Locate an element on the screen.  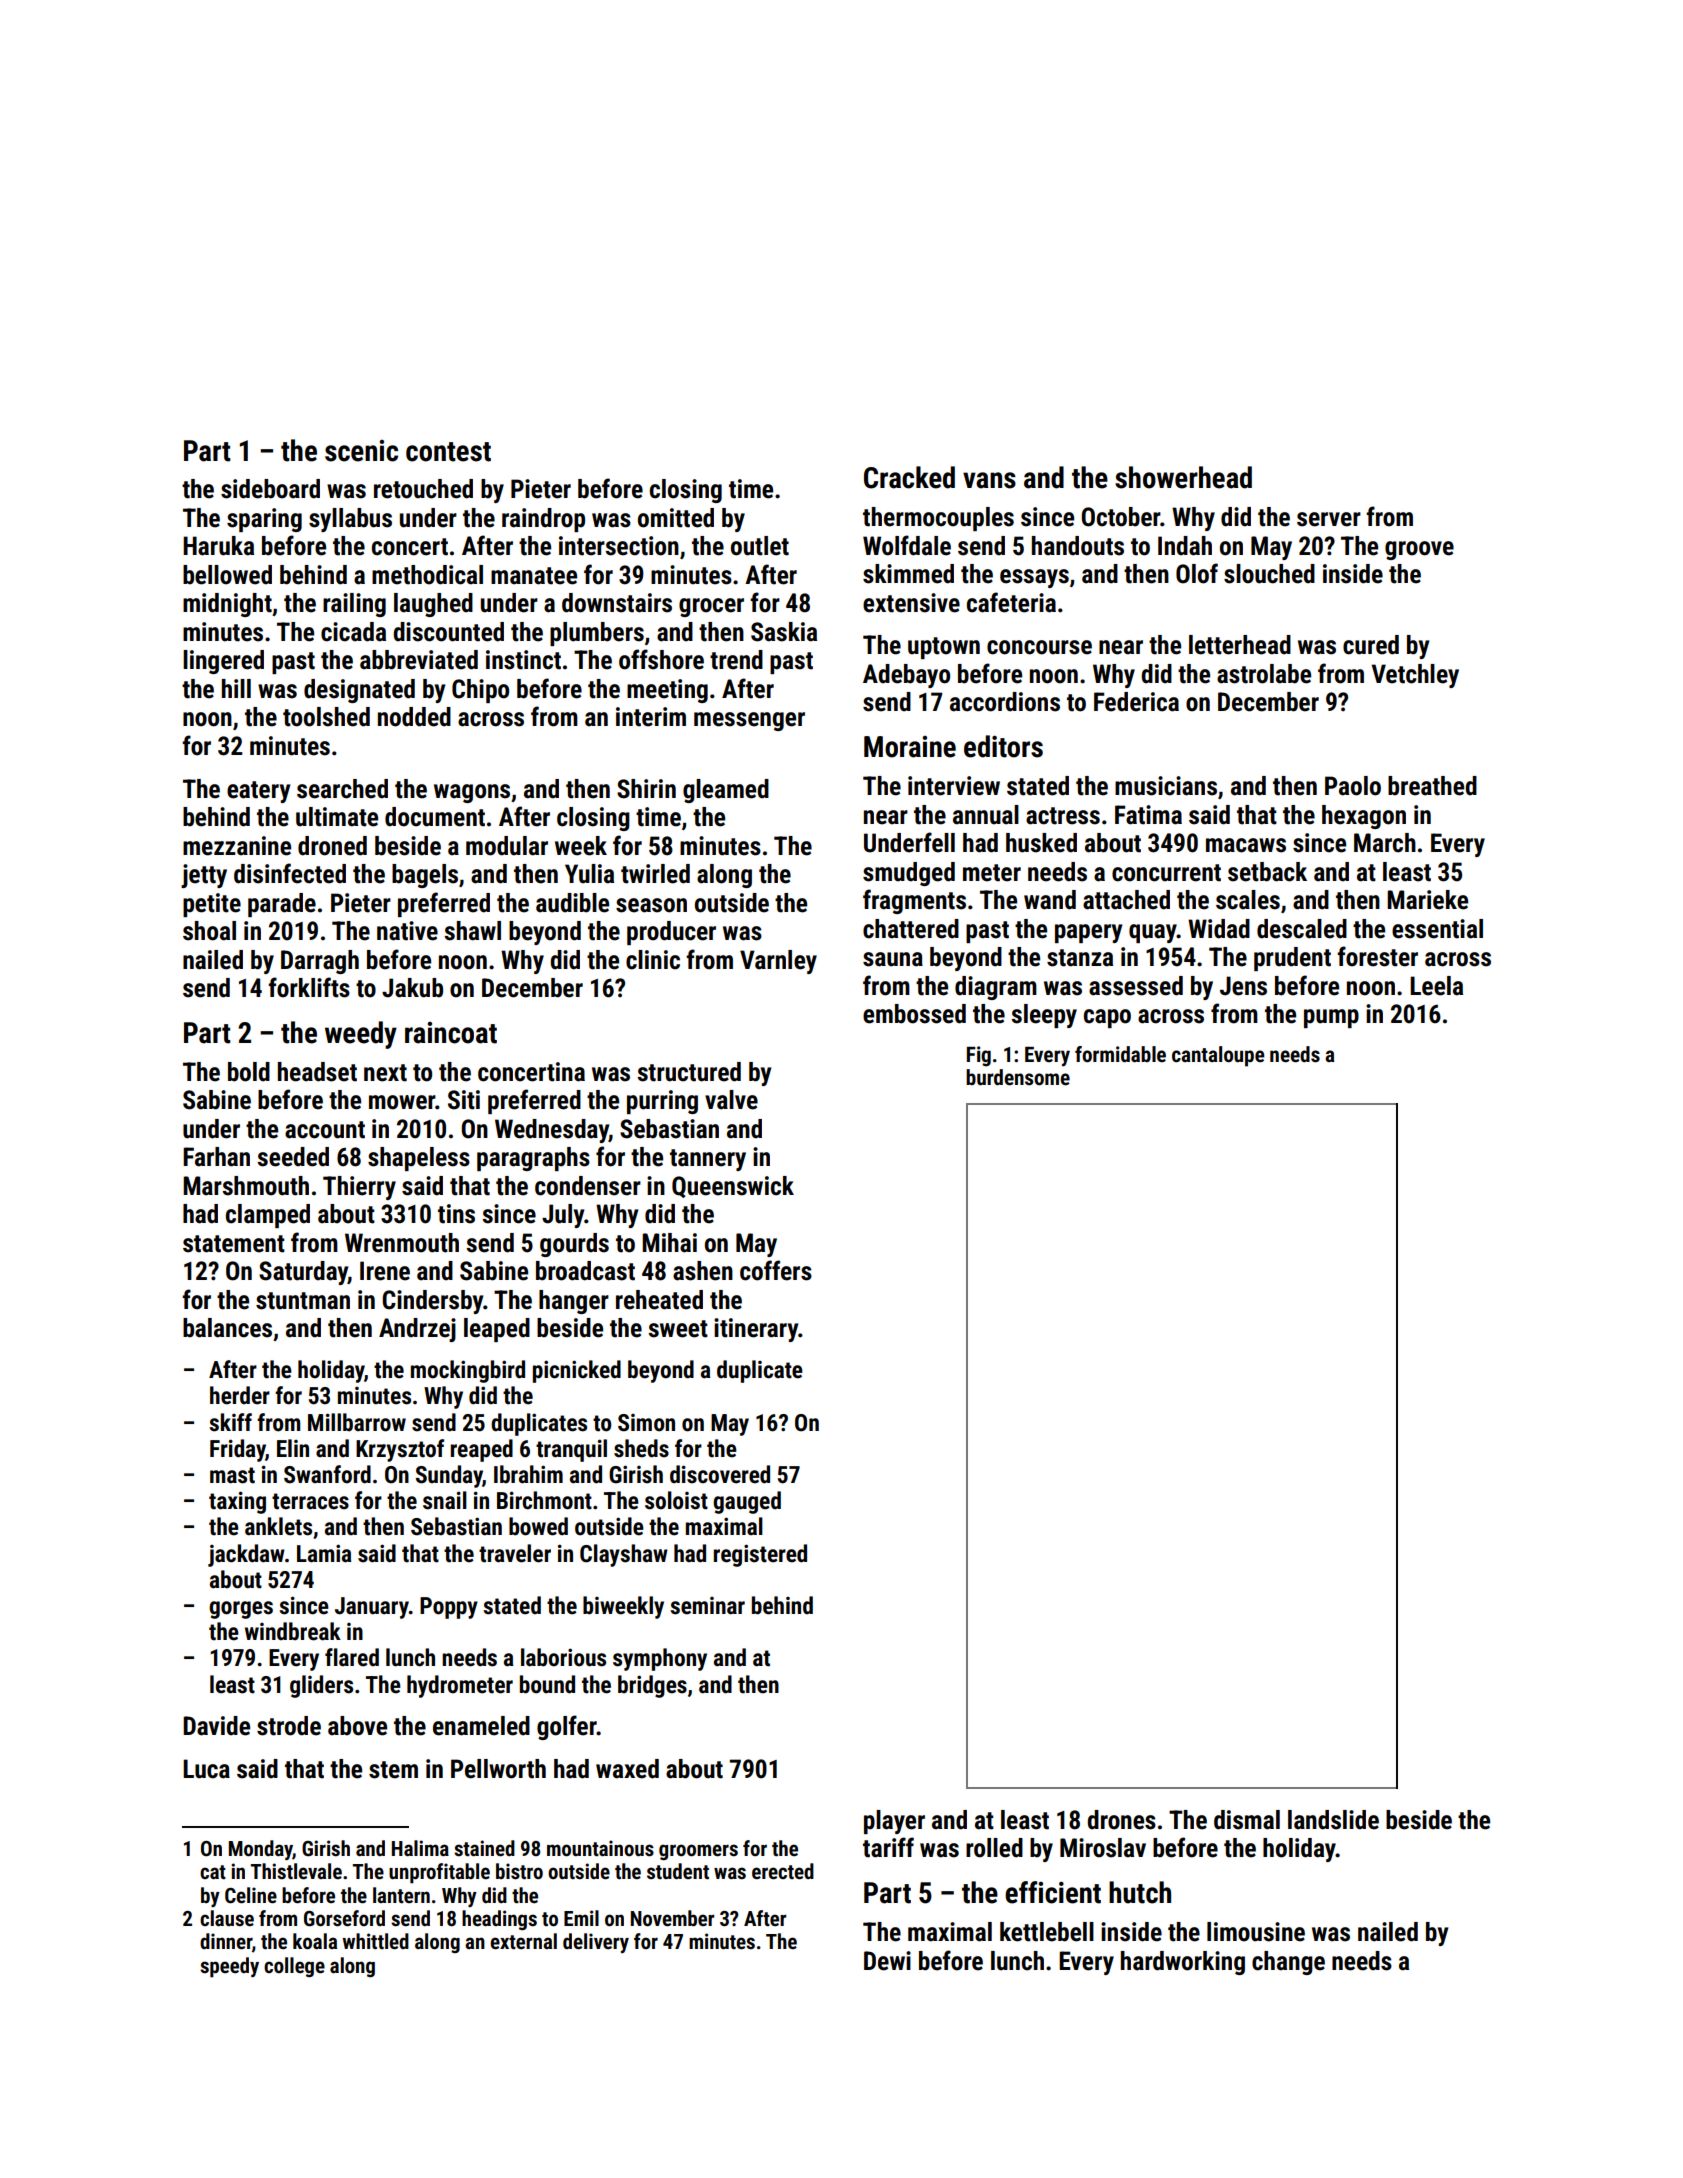
seminar is located at coordinates (707, 1606).
